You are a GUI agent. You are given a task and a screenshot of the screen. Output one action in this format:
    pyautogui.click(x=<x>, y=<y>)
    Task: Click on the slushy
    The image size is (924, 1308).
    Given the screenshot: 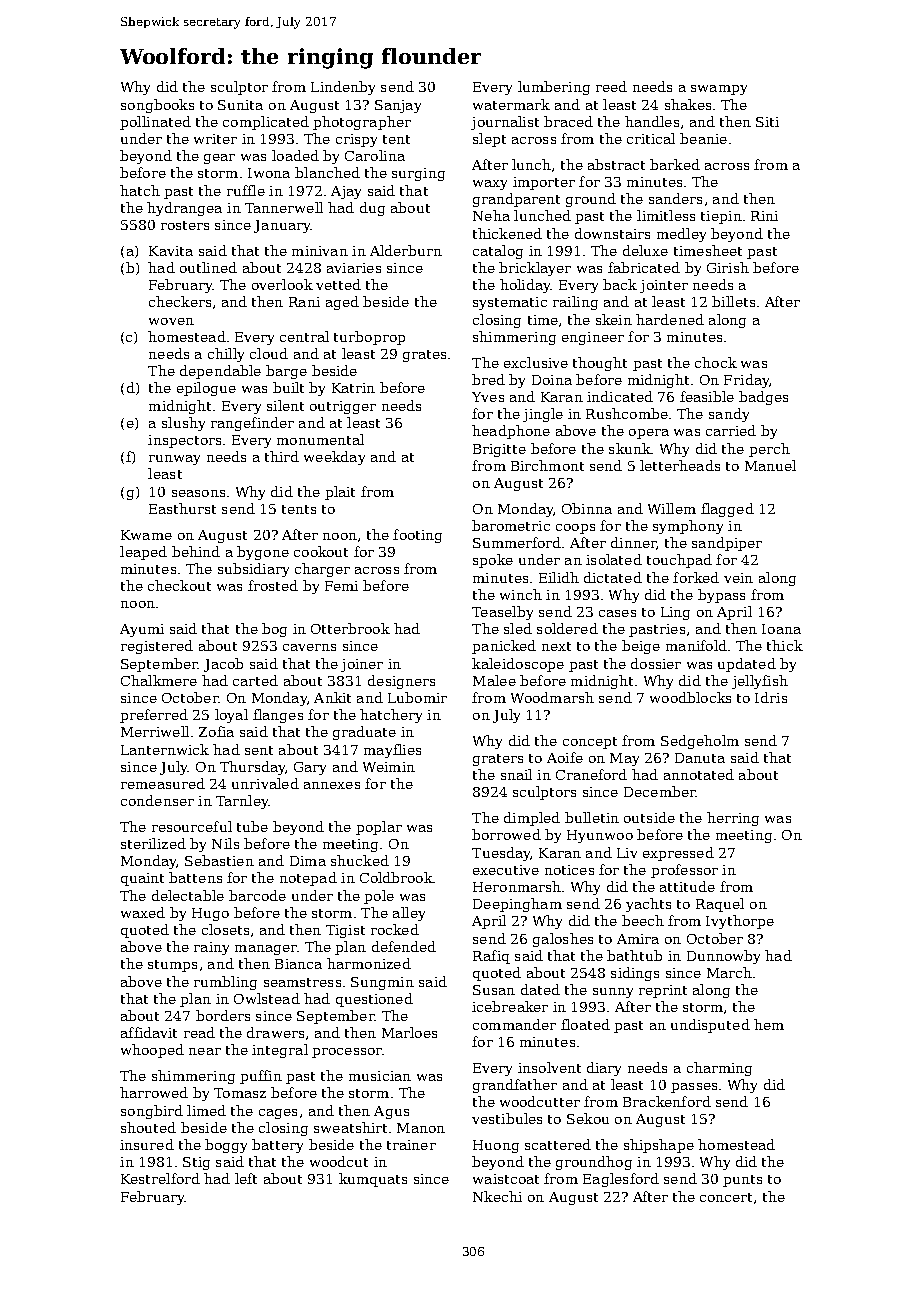 What is the action you would take?
    pyautogui.click(x=183, y=424)
